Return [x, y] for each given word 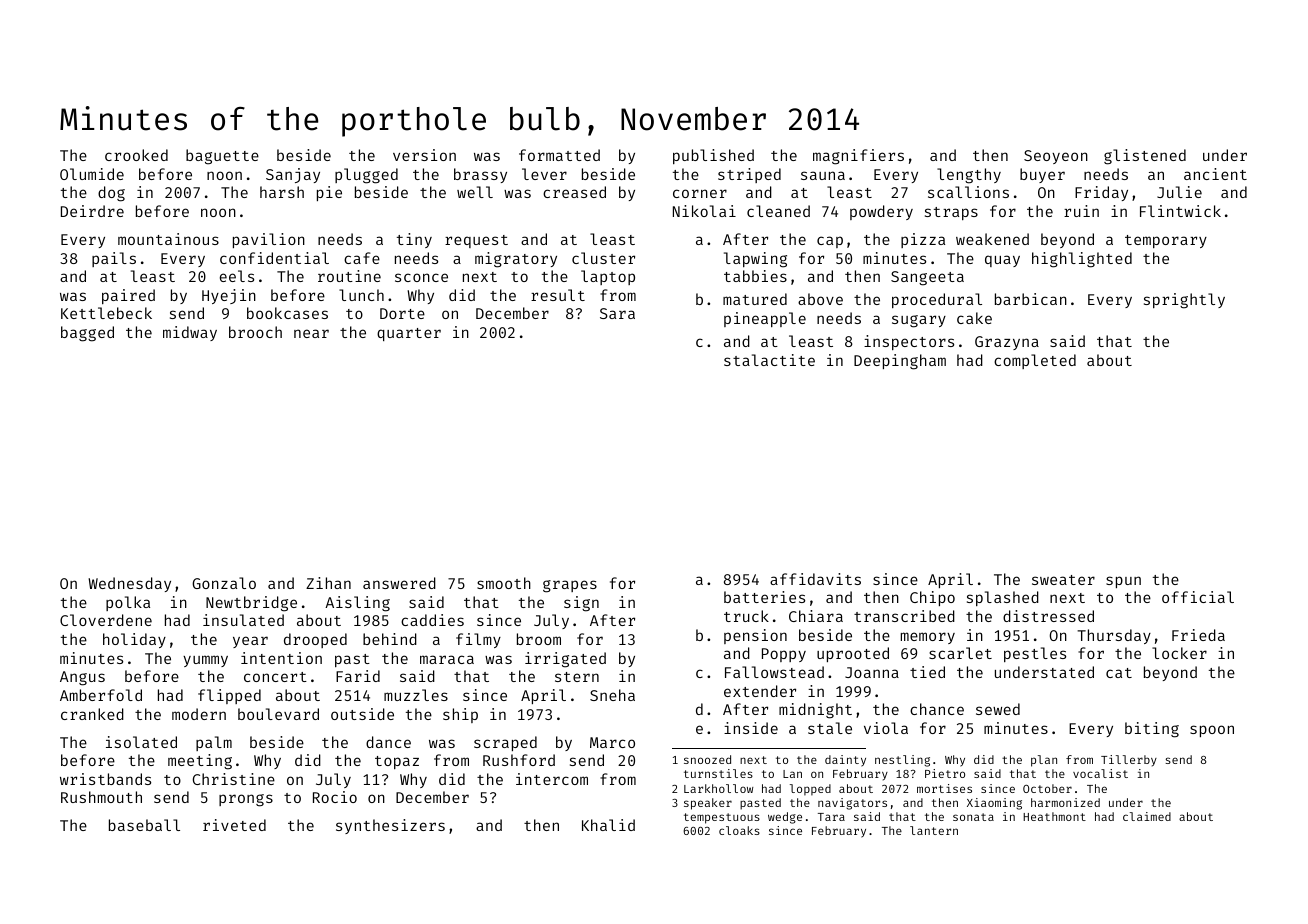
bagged [87, 334]
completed [1035, 361]
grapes [570, 586]
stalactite [769, 360]
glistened [1145, 157]
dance [388, 742]
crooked [136, 155]
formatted [559, 155]
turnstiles [718, 773]
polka [128, 603]
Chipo [932, 598]
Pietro [945, 773]
